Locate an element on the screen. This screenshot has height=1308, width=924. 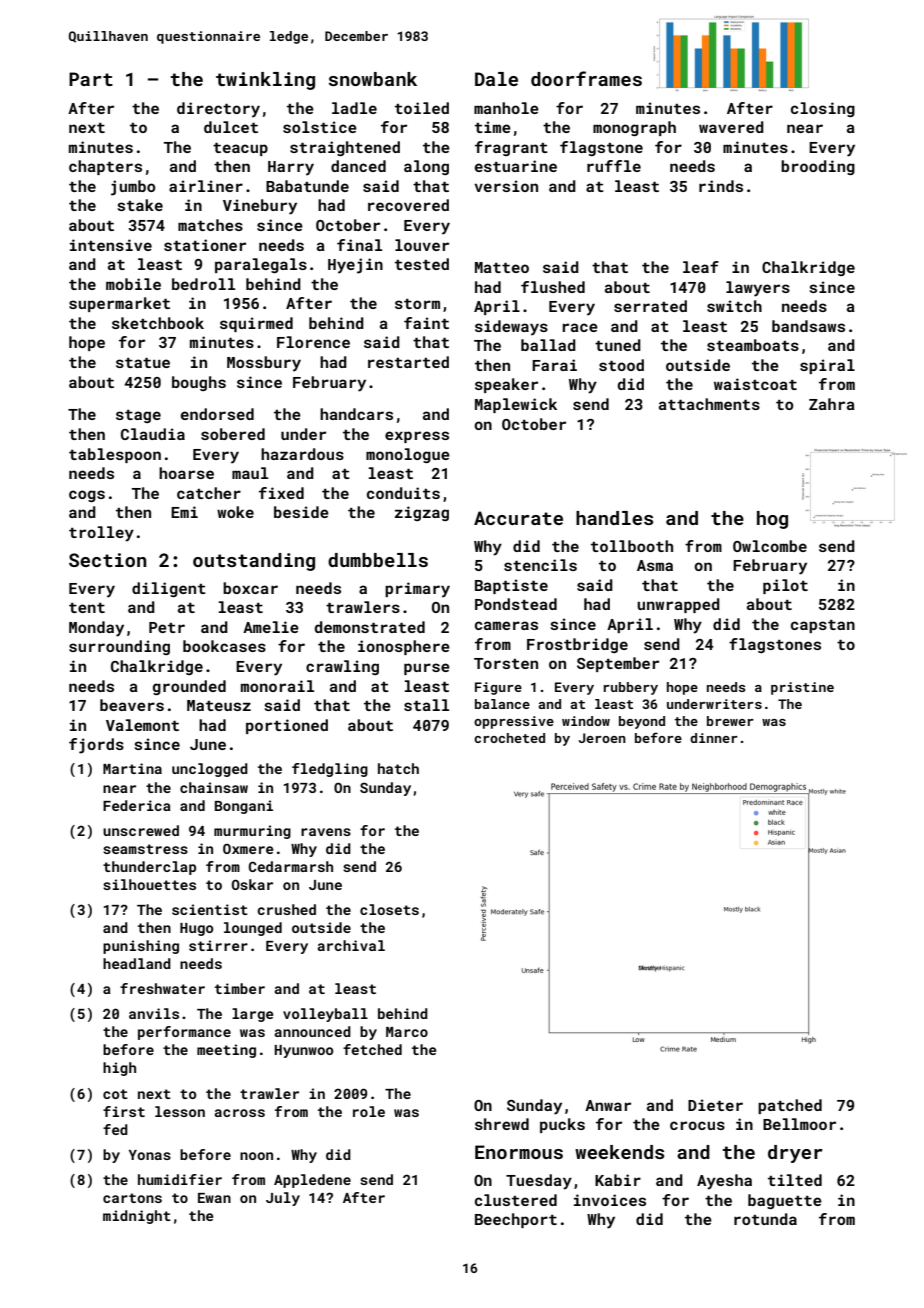
patched is located at coordinates (790, 1106).
